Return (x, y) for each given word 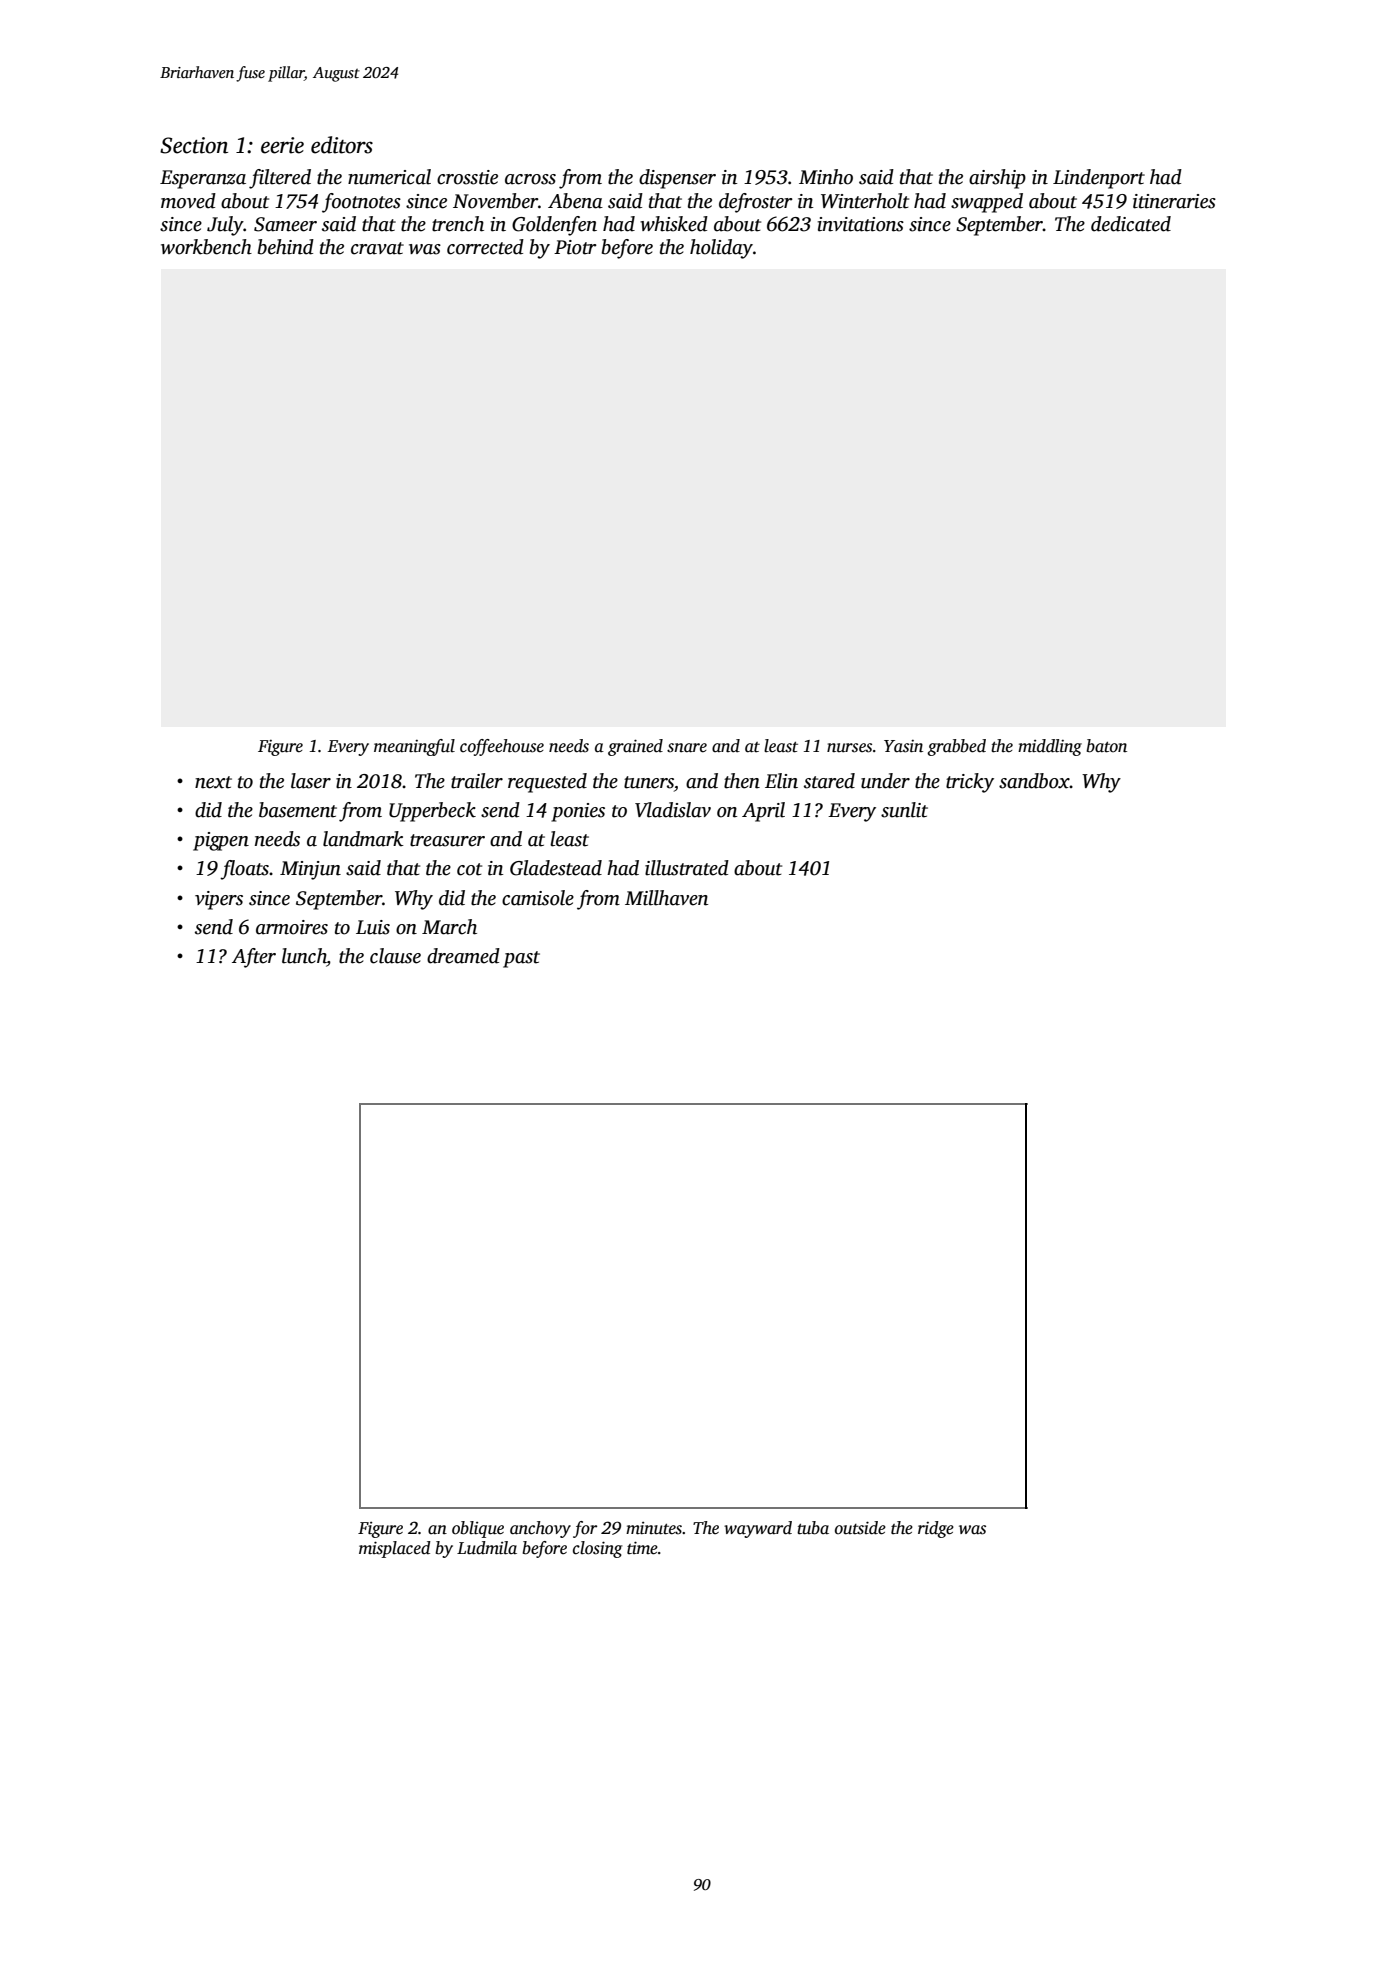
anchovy (540, 1529)
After (254, 958)
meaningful (414, 747)
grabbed (956, 747)
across (530, 179)
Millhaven (666, 898)
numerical (389, 177)
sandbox (1034, 781)
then (742, 781)
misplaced (395, 1549)
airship (997, 179)
